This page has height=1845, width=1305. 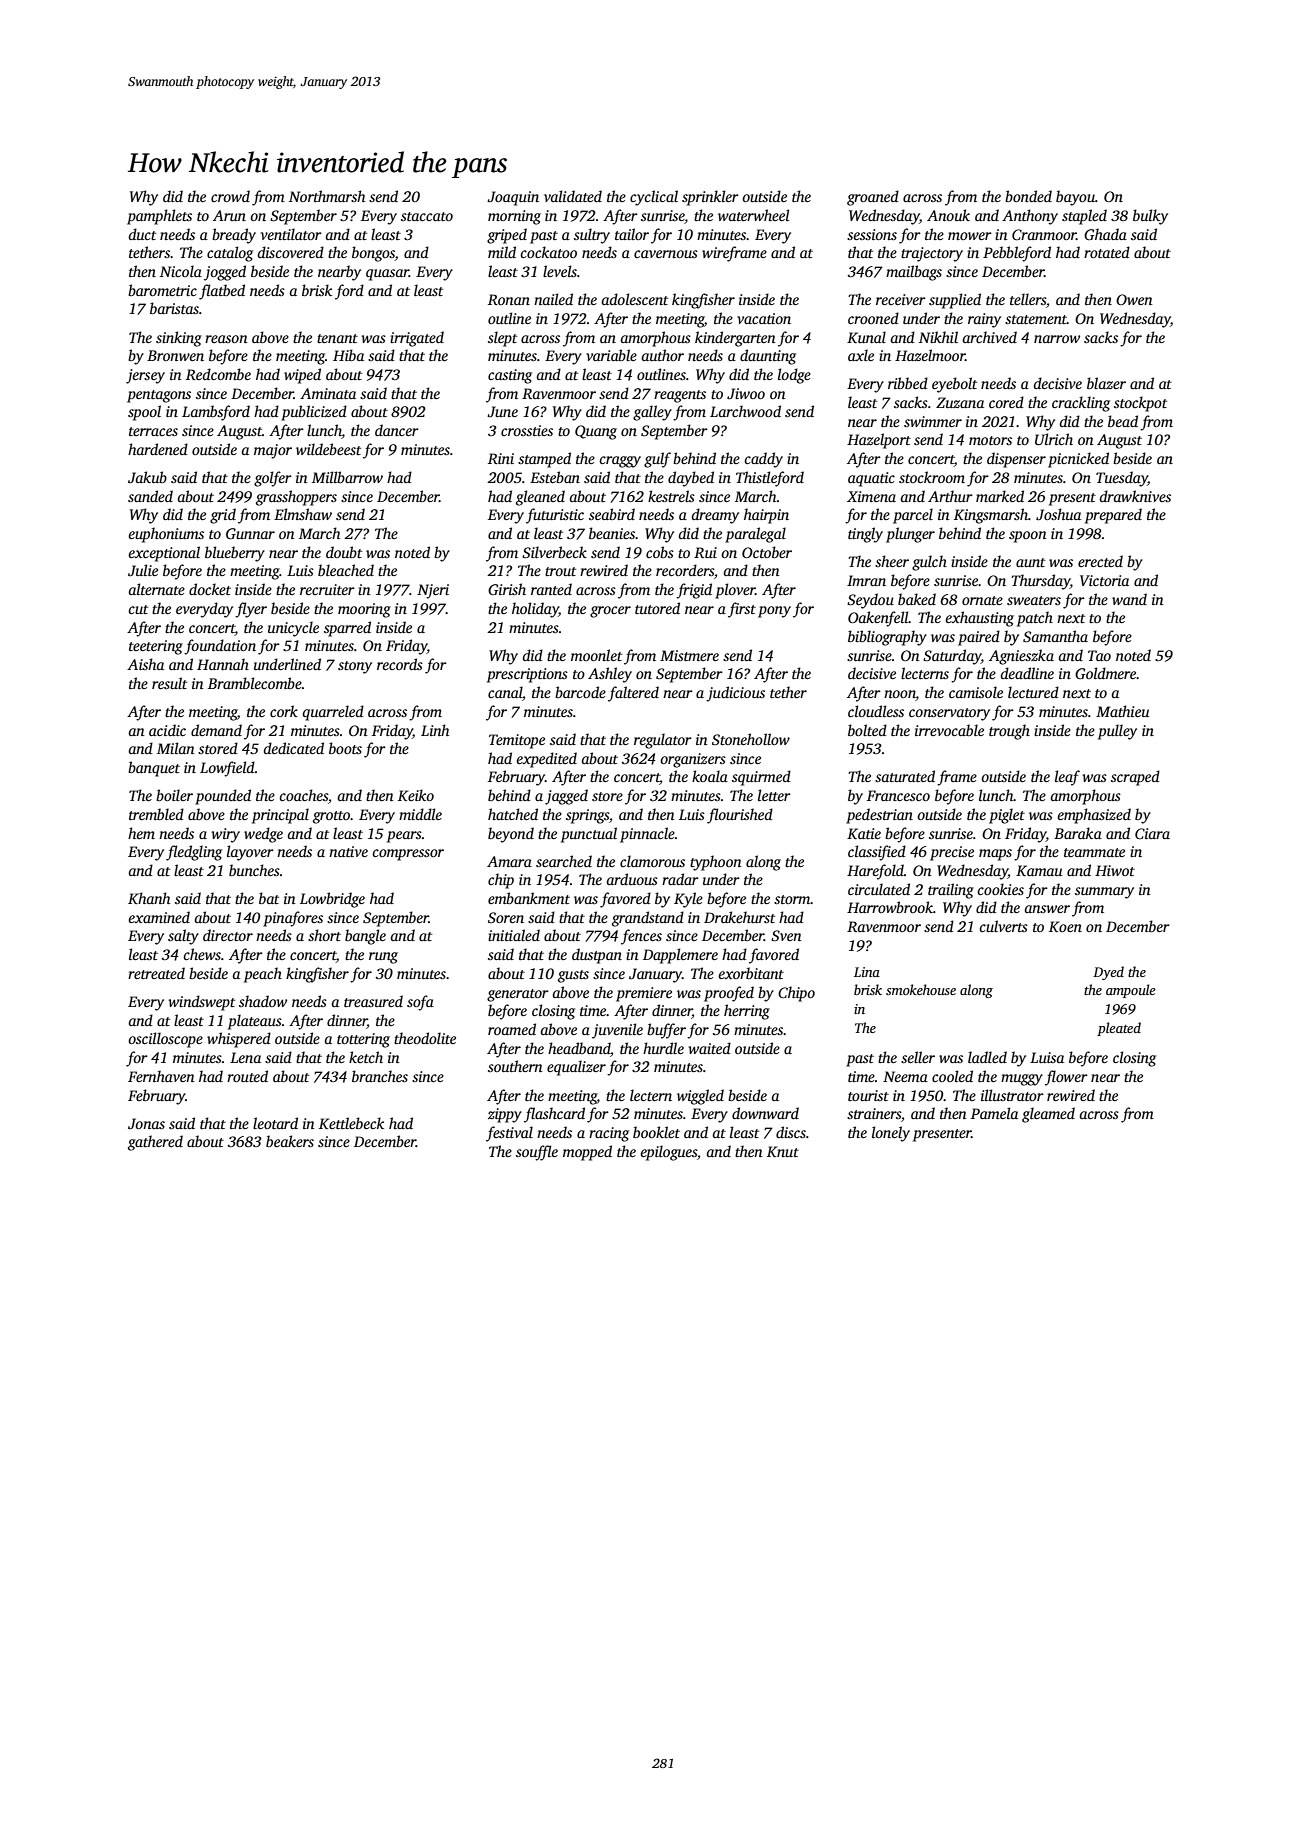 I want to click on ladled, so click(x=987, y=1057).
